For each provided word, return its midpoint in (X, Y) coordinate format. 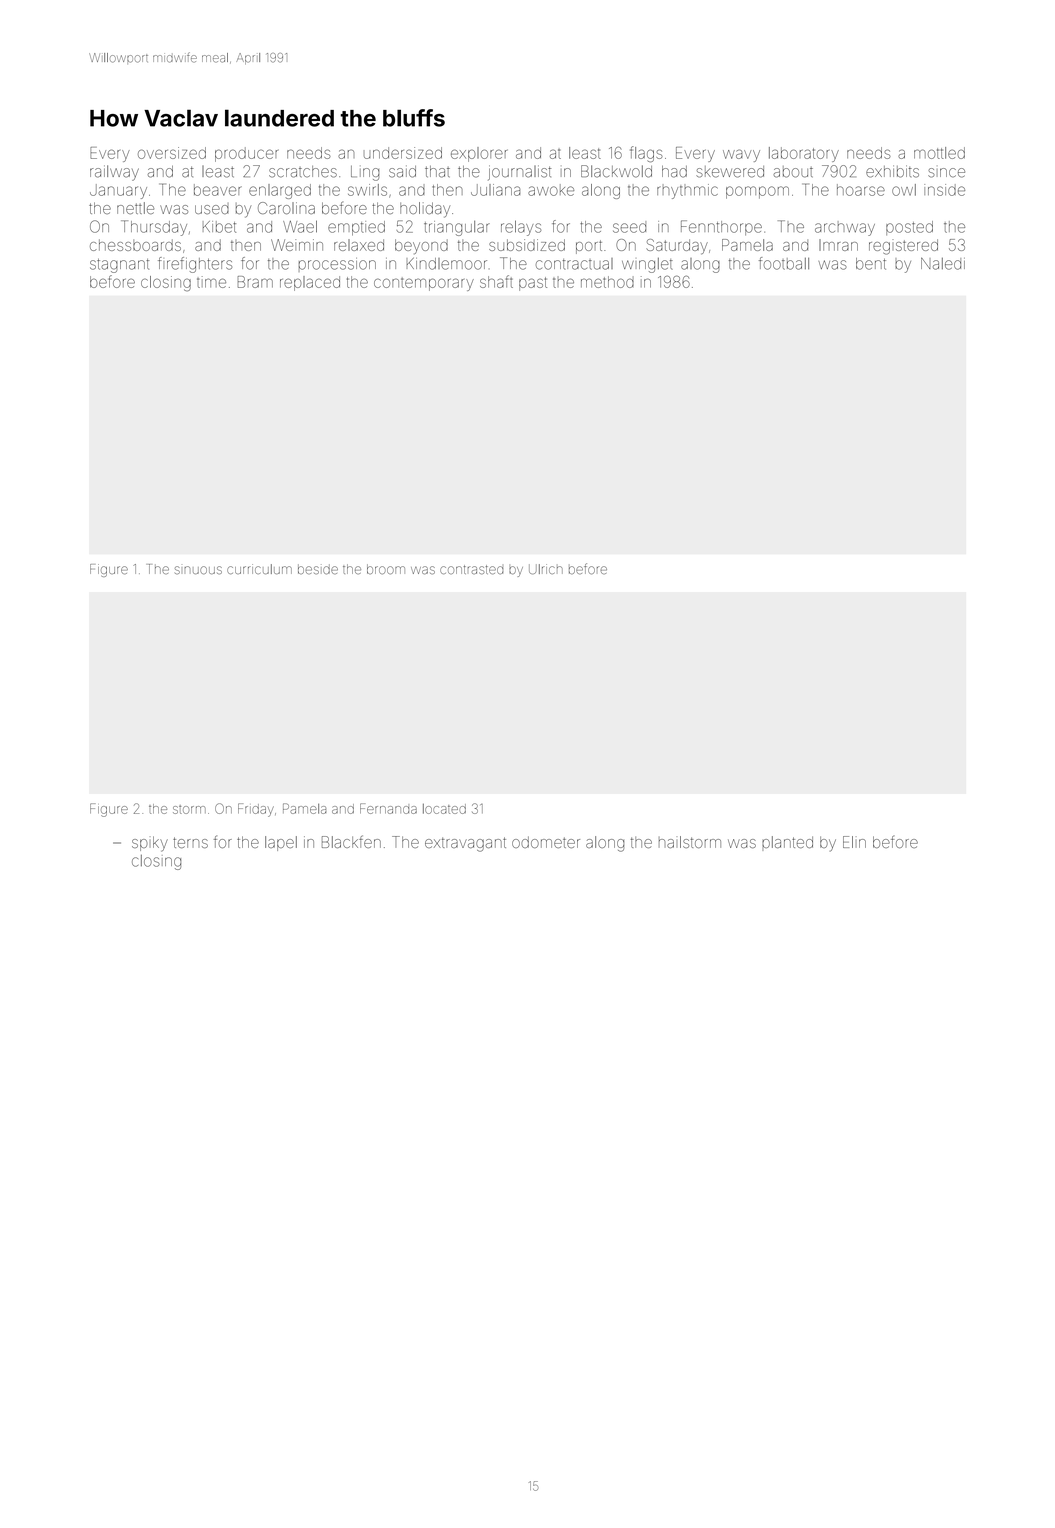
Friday (256, 810)
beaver (218, 190)
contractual (574, 264)
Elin (854, 842)
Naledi (943, 264)
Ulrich (546, 569)
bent (871, 264)
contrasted (471, 569)
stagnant (119, 266)
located (444, 809)
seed (629, 227)
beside (318, 569)
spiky (150, 844)
